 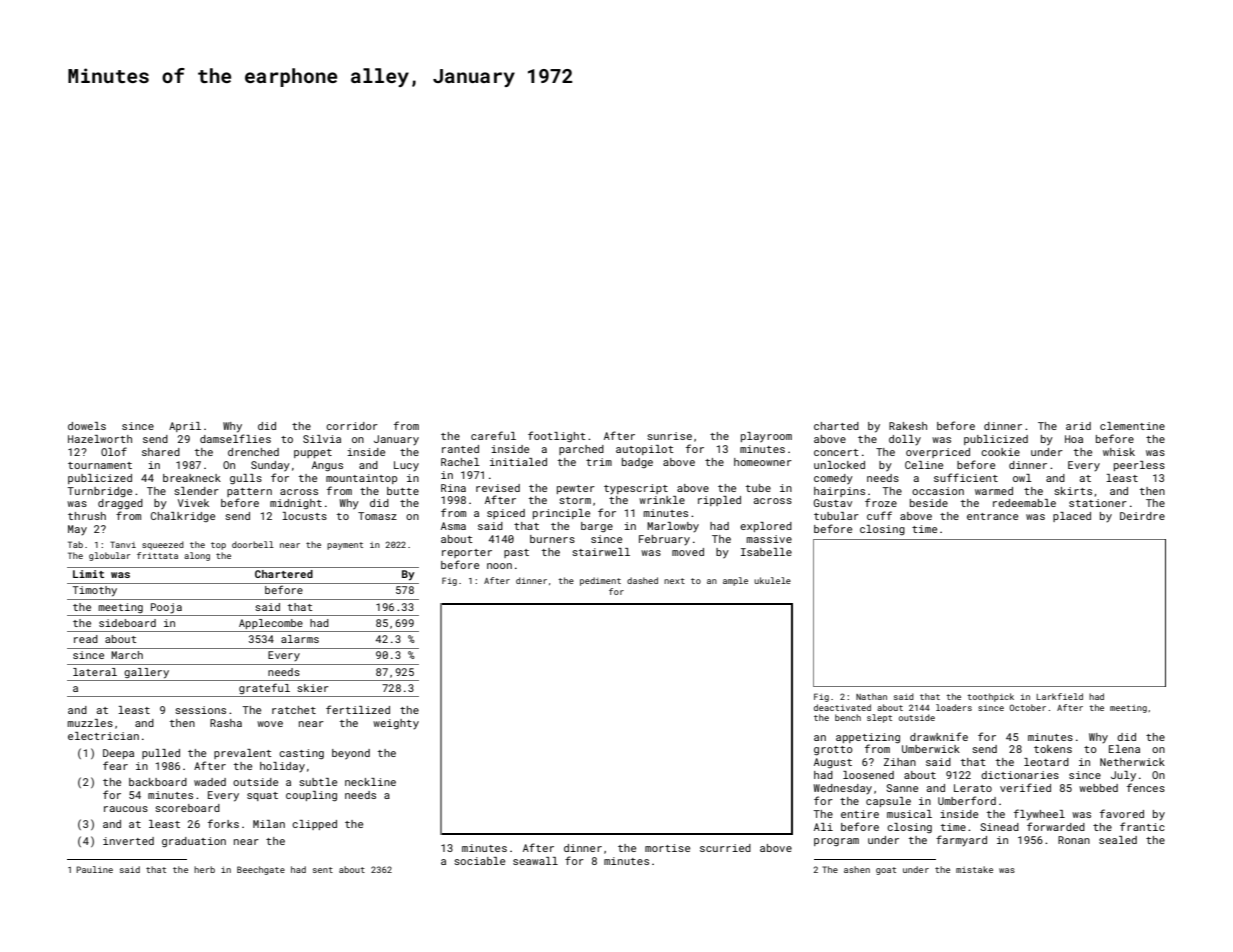 I want to click on Rachel, so click(x=460, y=462).
